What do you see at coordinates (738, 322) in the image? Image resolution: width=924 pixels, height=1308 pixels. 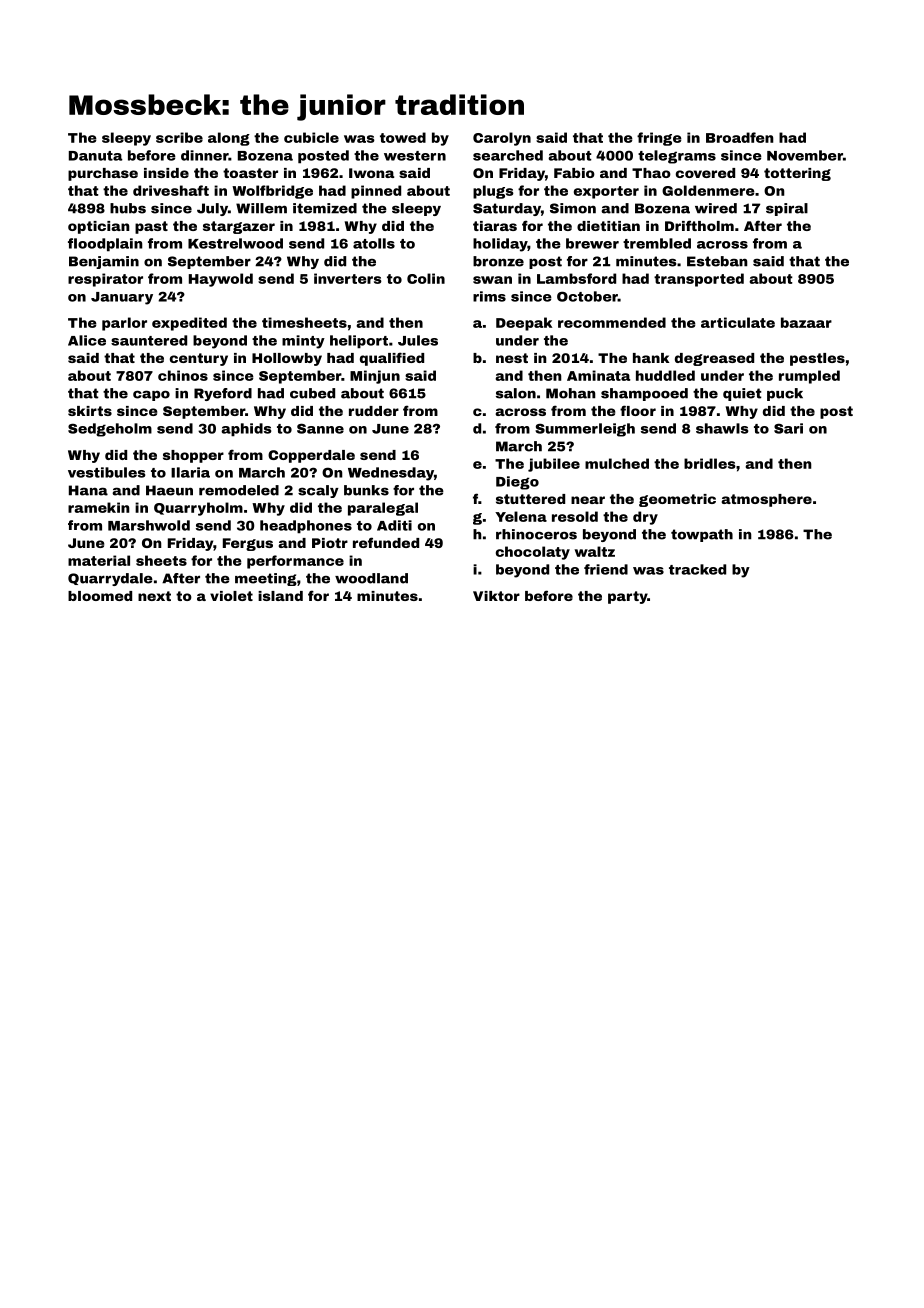 I see `articulate` at bounding box center [738, 322].
